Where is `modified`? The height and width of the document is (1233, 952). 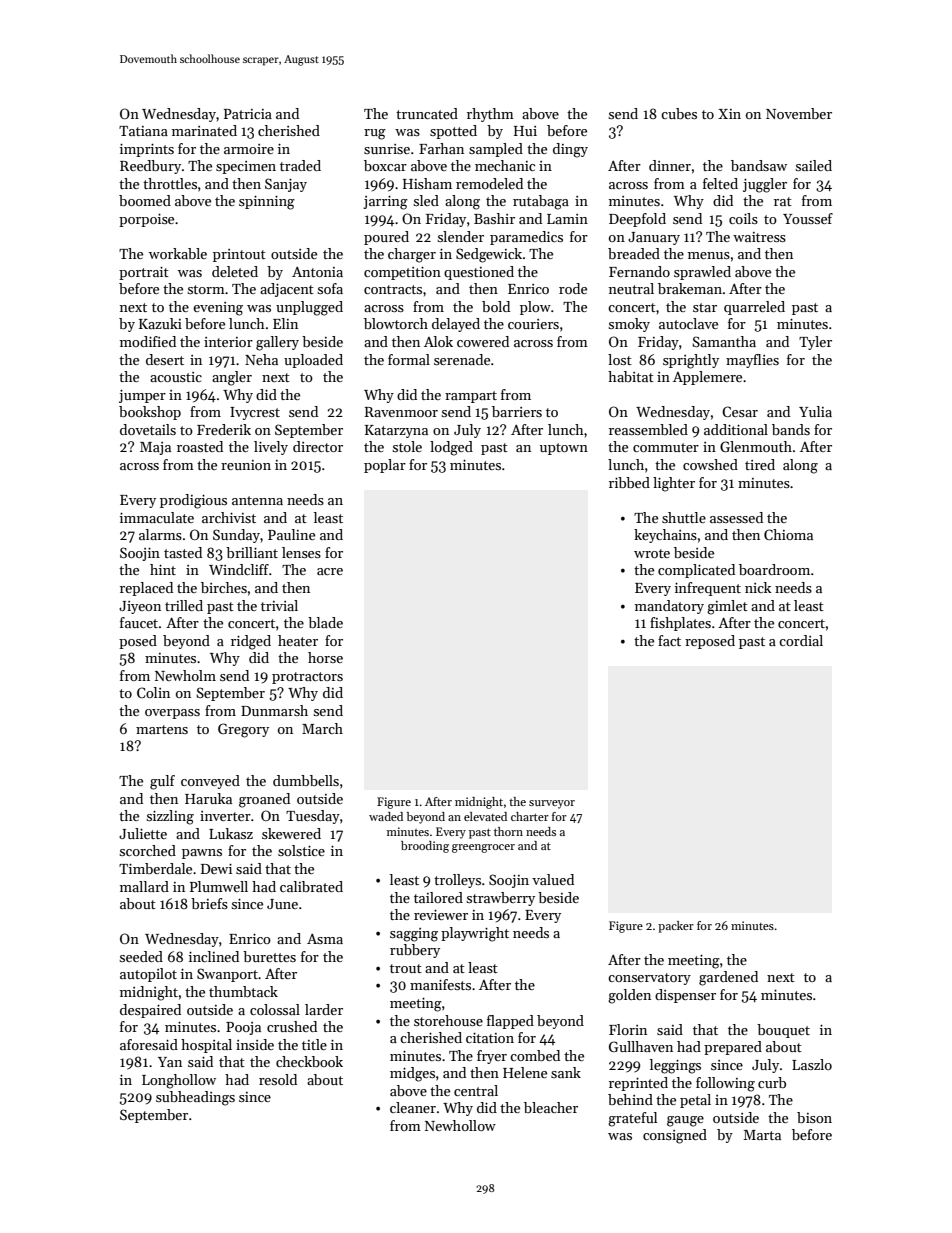
modified is located at coordinates (148, 341).
